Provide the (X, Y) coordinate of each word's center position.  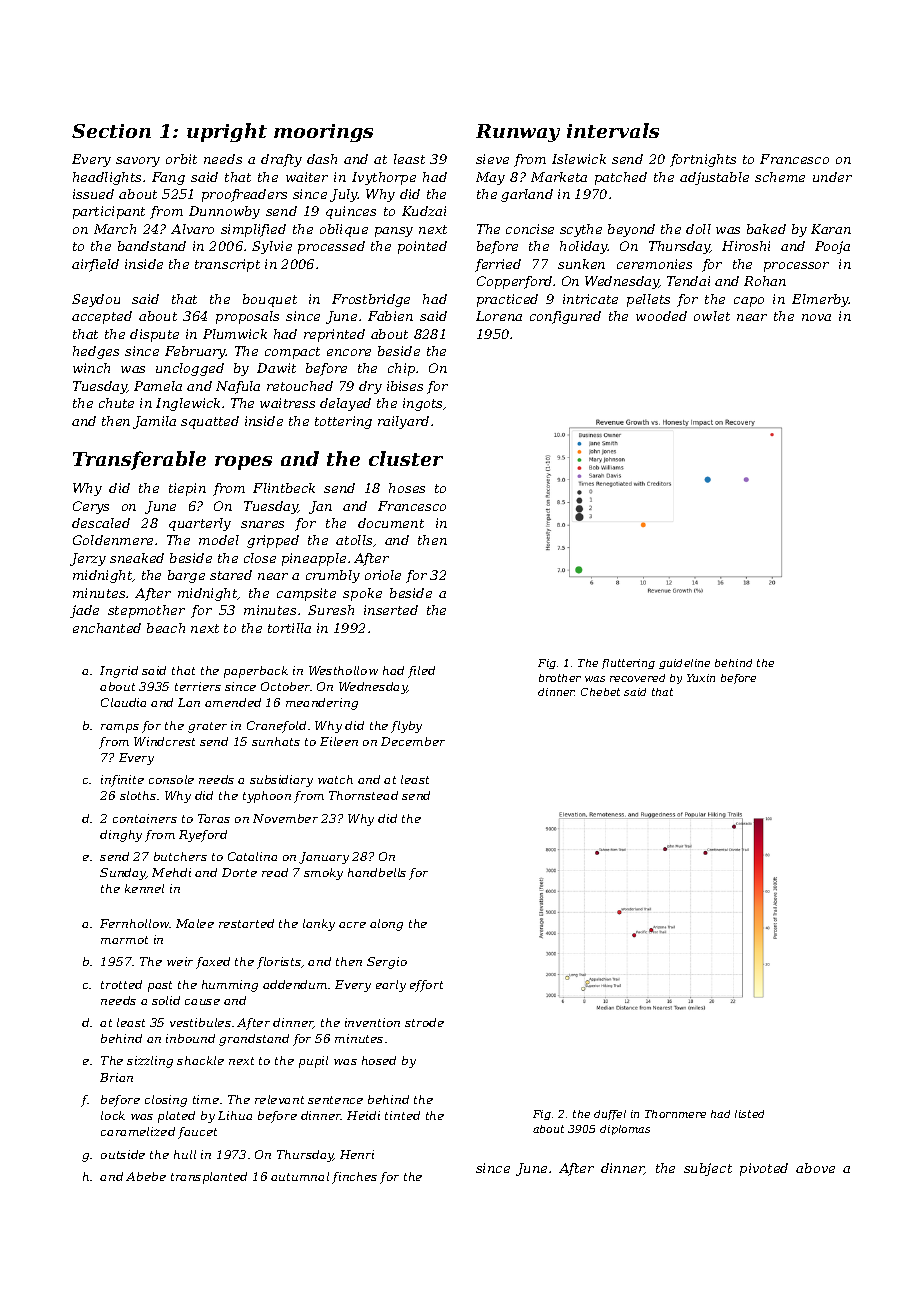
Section (111, 131)
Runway (518, 133)
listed (749, 1114)
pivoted (764, 1169)
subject (708, 1169)
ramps (120, 728)
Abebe (146, 1176)
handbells (377, 872)
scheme (780, 177)
